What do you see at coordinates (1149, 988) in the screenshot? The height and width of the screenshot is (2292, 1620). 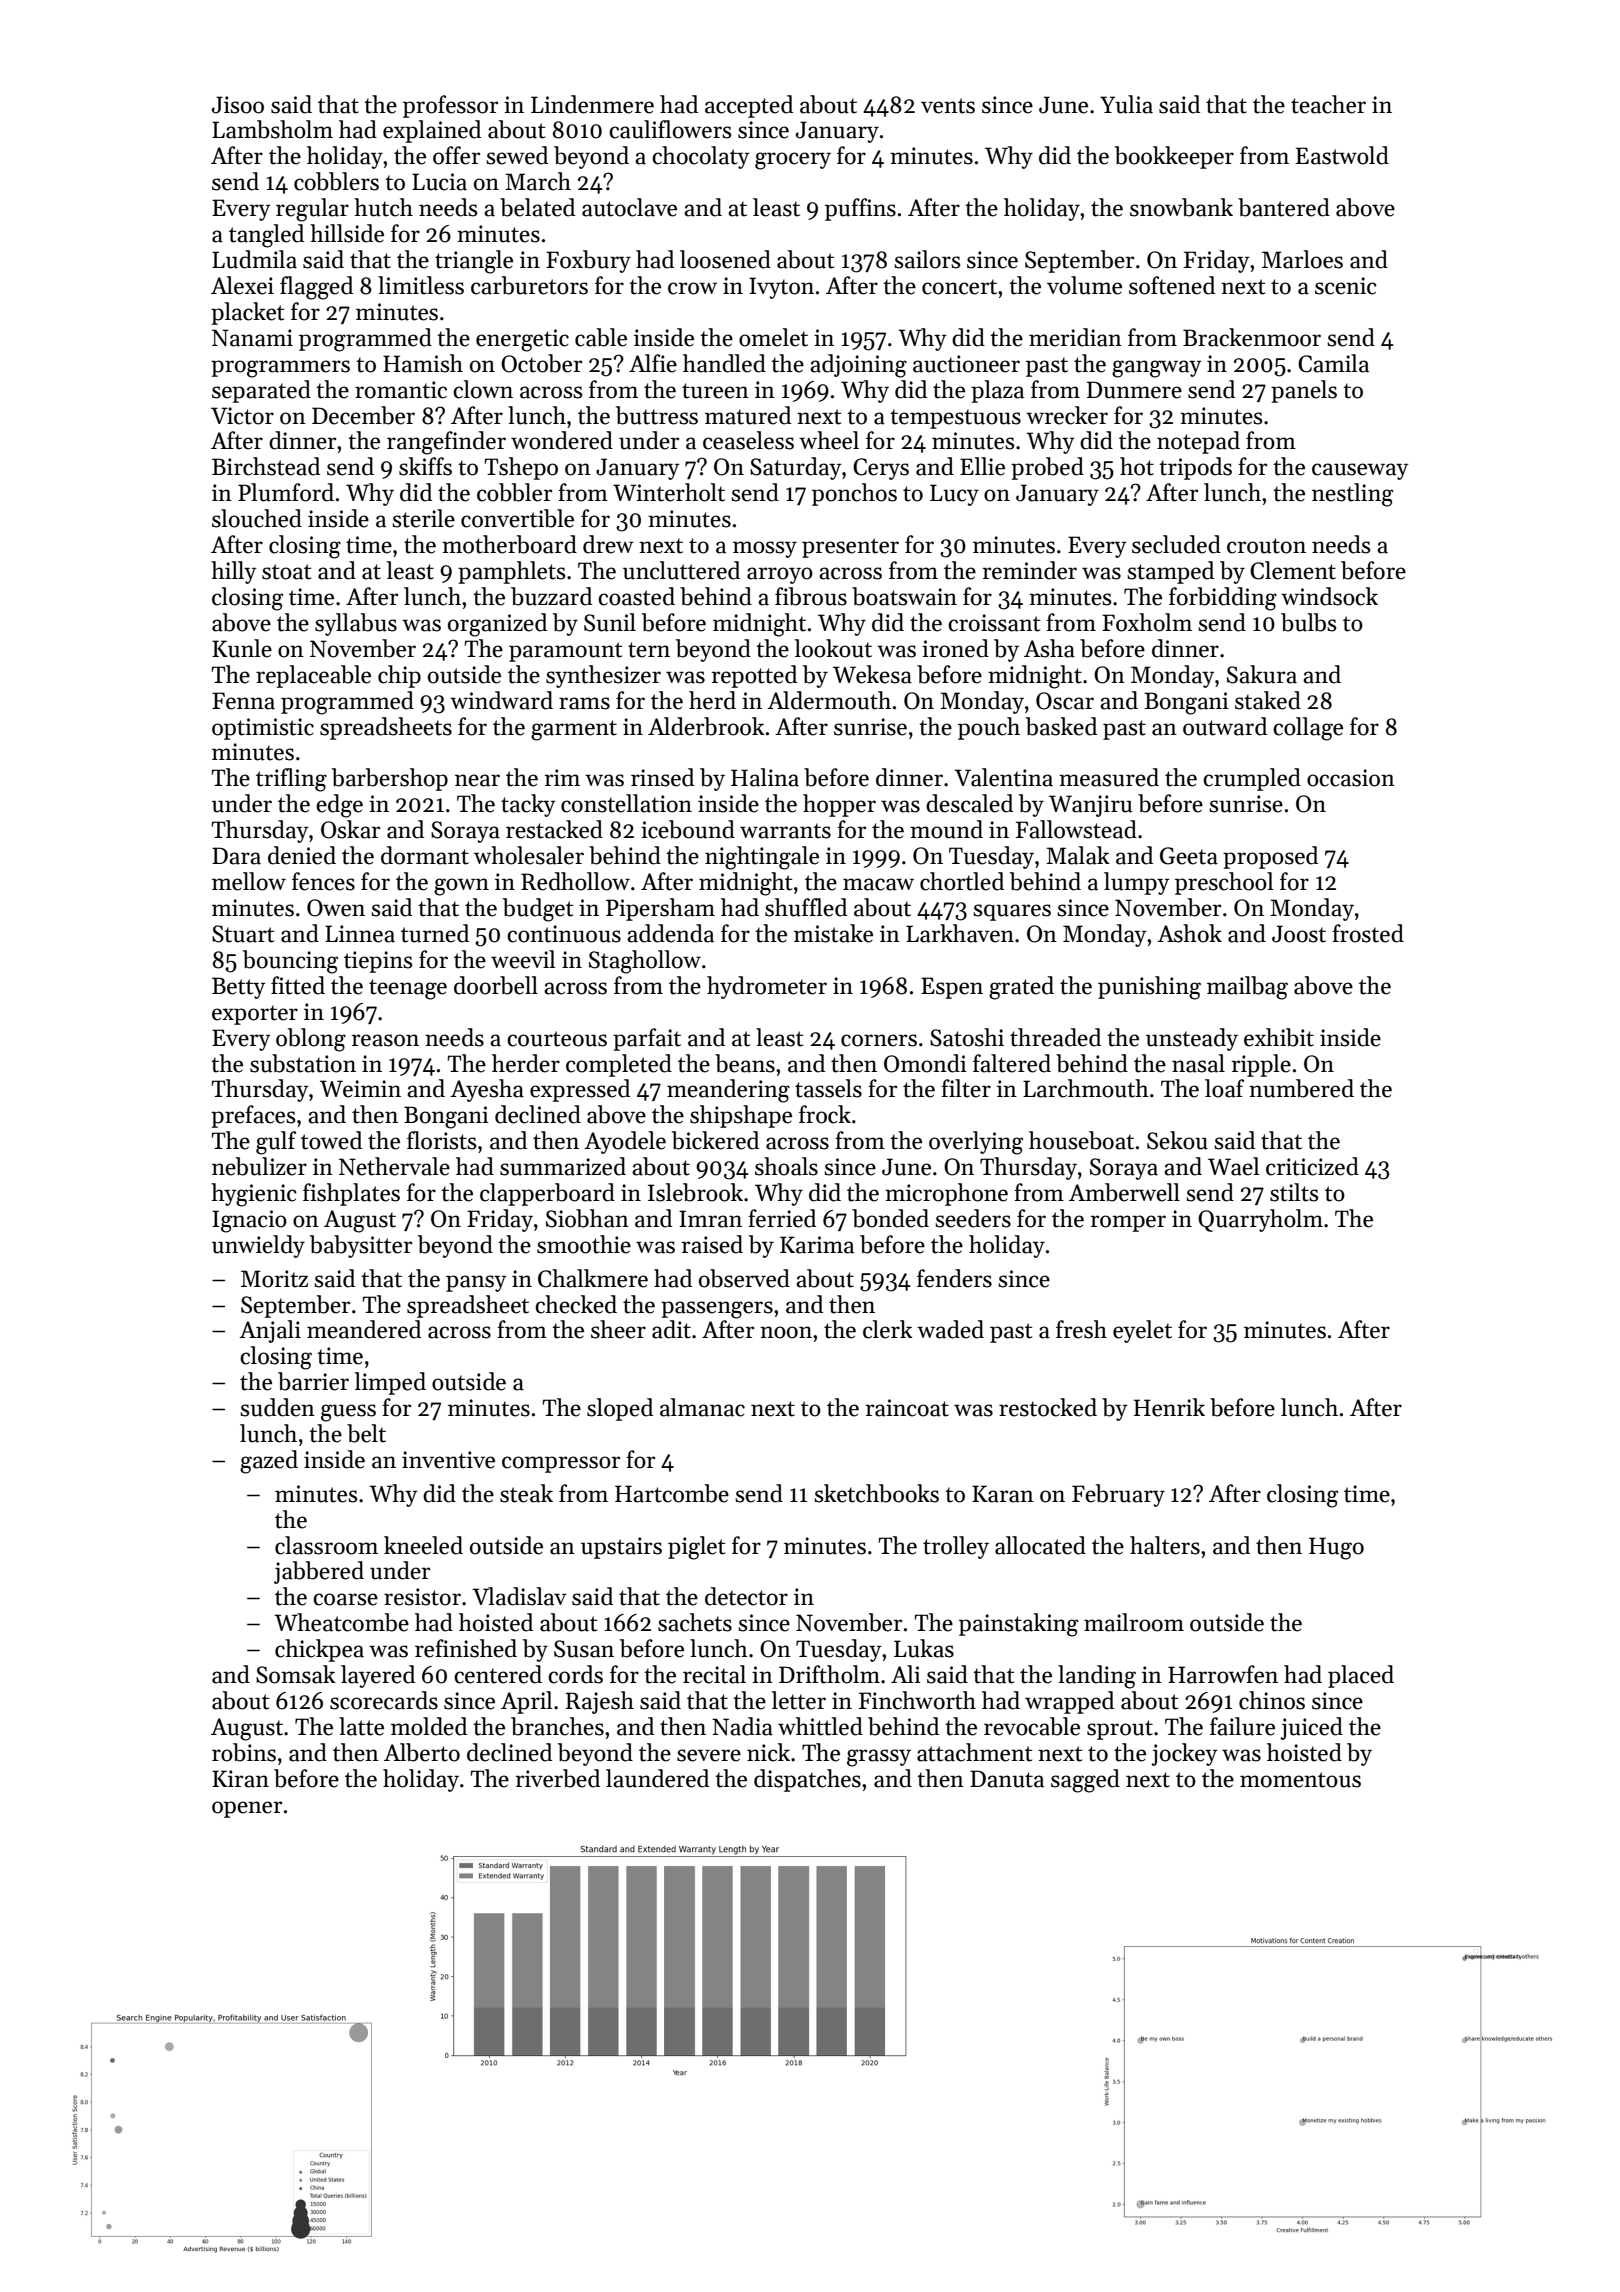 I see `punishing` at bounding box center [1149, 988].
